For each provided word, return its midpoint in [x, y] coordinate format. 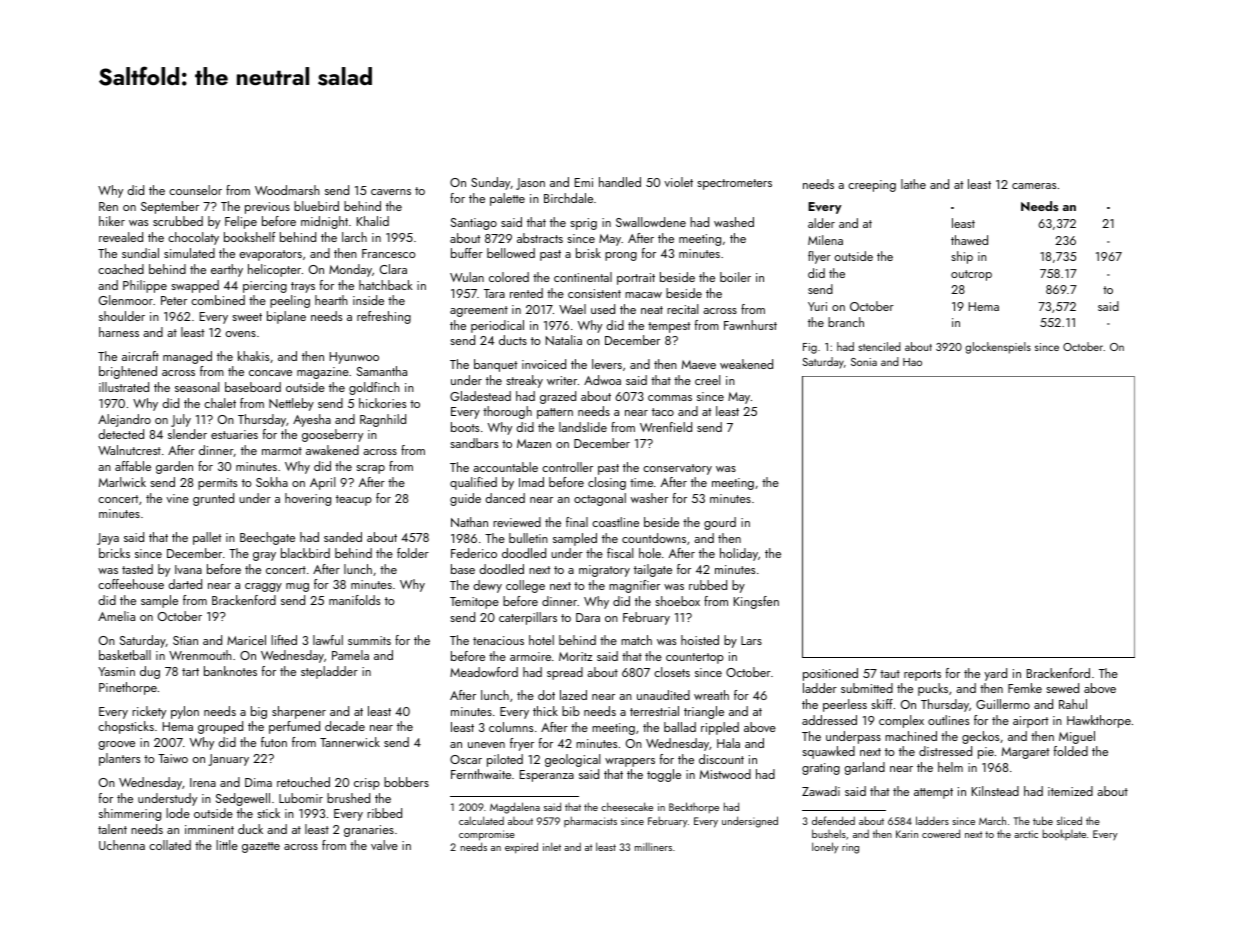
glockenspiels [998, 348]
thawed [969, 240]
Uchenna [122, 845]
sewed [1062, 688]
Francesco [389, 253]
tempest [669, 327]
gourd [720, 523]
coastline [615, 522]
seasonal [197, 387]
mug [297, 587]
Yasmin [116, 671]
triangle [704, 712]
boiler [735, 277]
